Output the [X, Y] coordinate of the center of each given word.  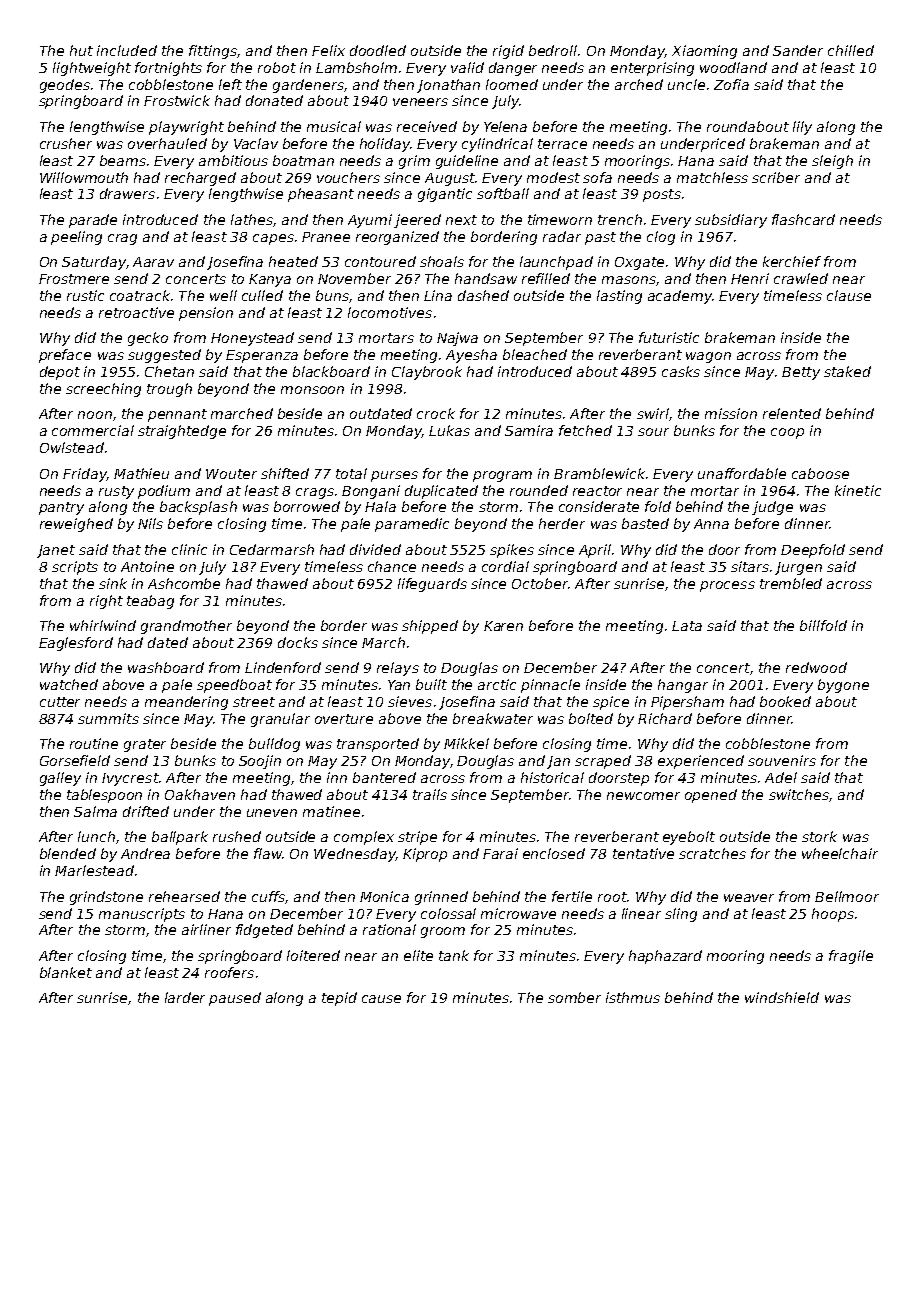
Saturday [94, 263]
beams [123, 160]
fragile [851, 957]
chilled [851, 50]
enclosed [554, 853]
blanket [66, 972]
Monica [384, 896]
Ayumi [370, 221]
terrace [562, 144]
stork [819, 836]
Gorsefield [75, 760]
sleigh [832, 162]
